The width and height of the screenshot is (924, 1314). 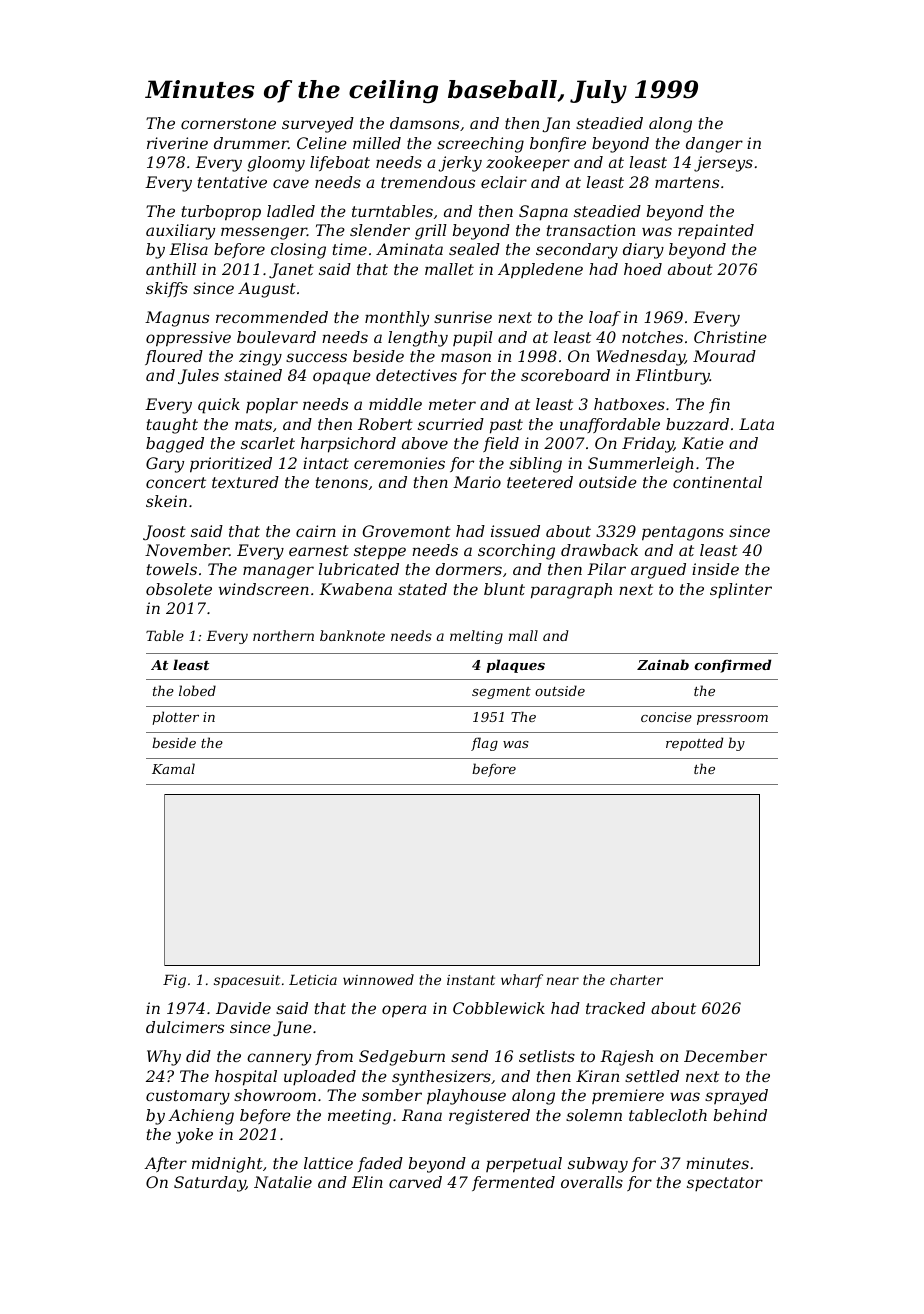 What do you see at coordinates (558, 144) in the screenshot?
I see `bonfire` at bounding box center [558, 144].
